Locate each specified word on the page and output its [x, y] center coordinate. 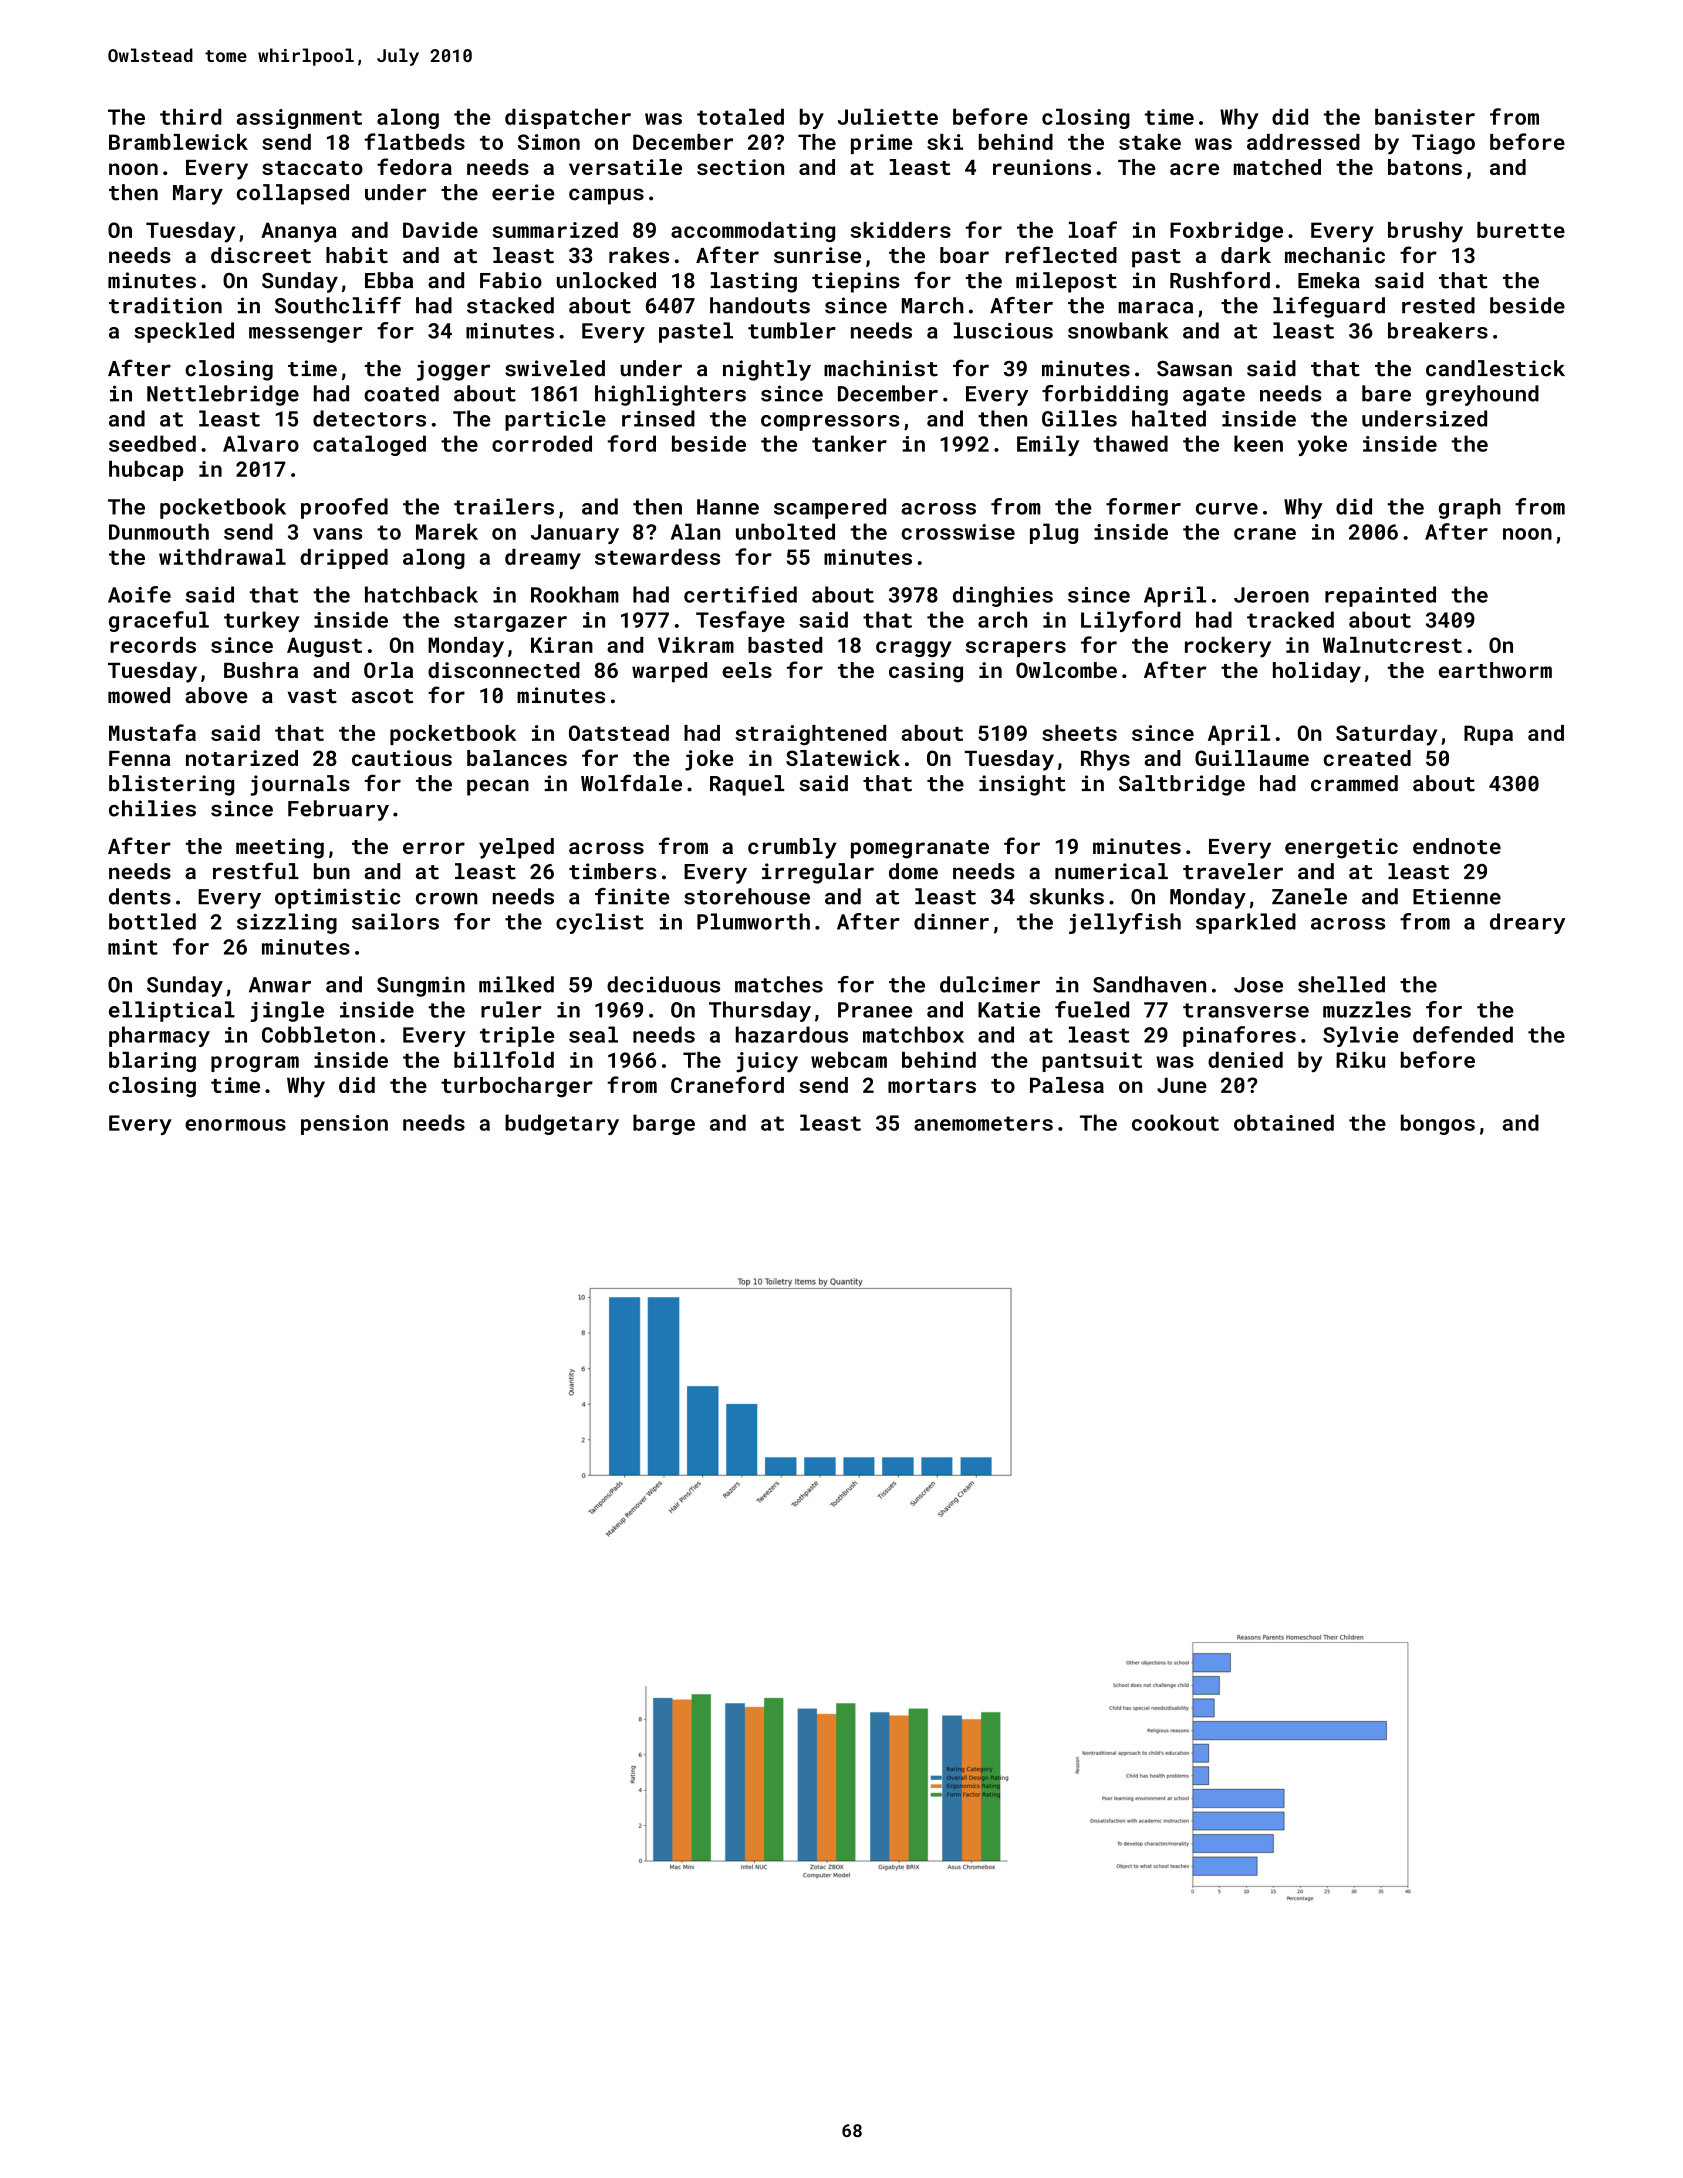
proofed [344, 508]
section [740, 167]
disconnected [504, 670]
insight [1022, 785]
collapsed [293, 194]
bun [332, 871]
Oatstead [619, 733]
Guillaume [1252, 758]
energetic [1341, 848]
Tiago [1443, 144]
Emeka [1329, 280]
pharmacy [159, 1036]
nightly [767, 370]
